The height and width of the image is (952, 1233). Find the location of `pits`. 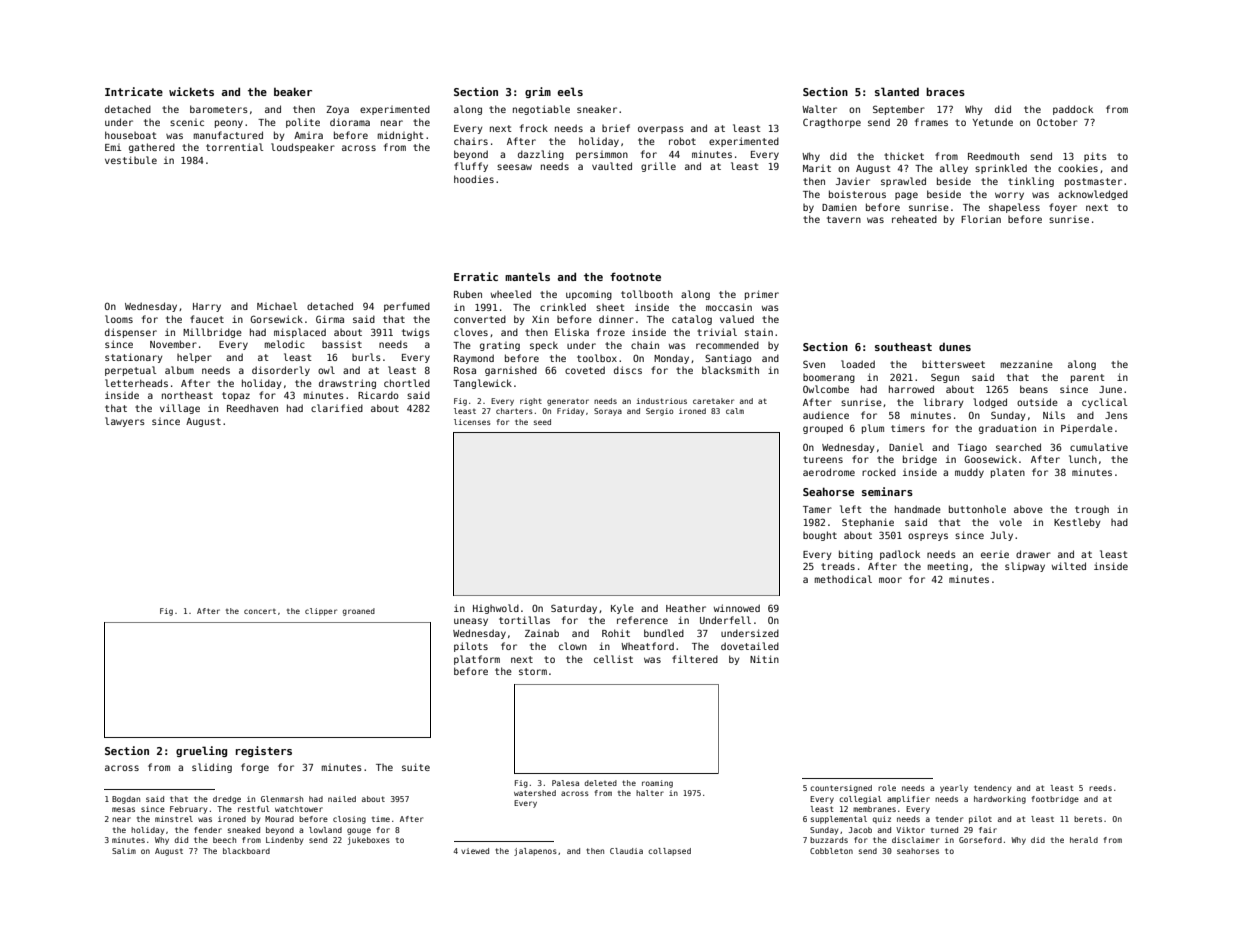

pits is located at coordinates (1095, 157).
